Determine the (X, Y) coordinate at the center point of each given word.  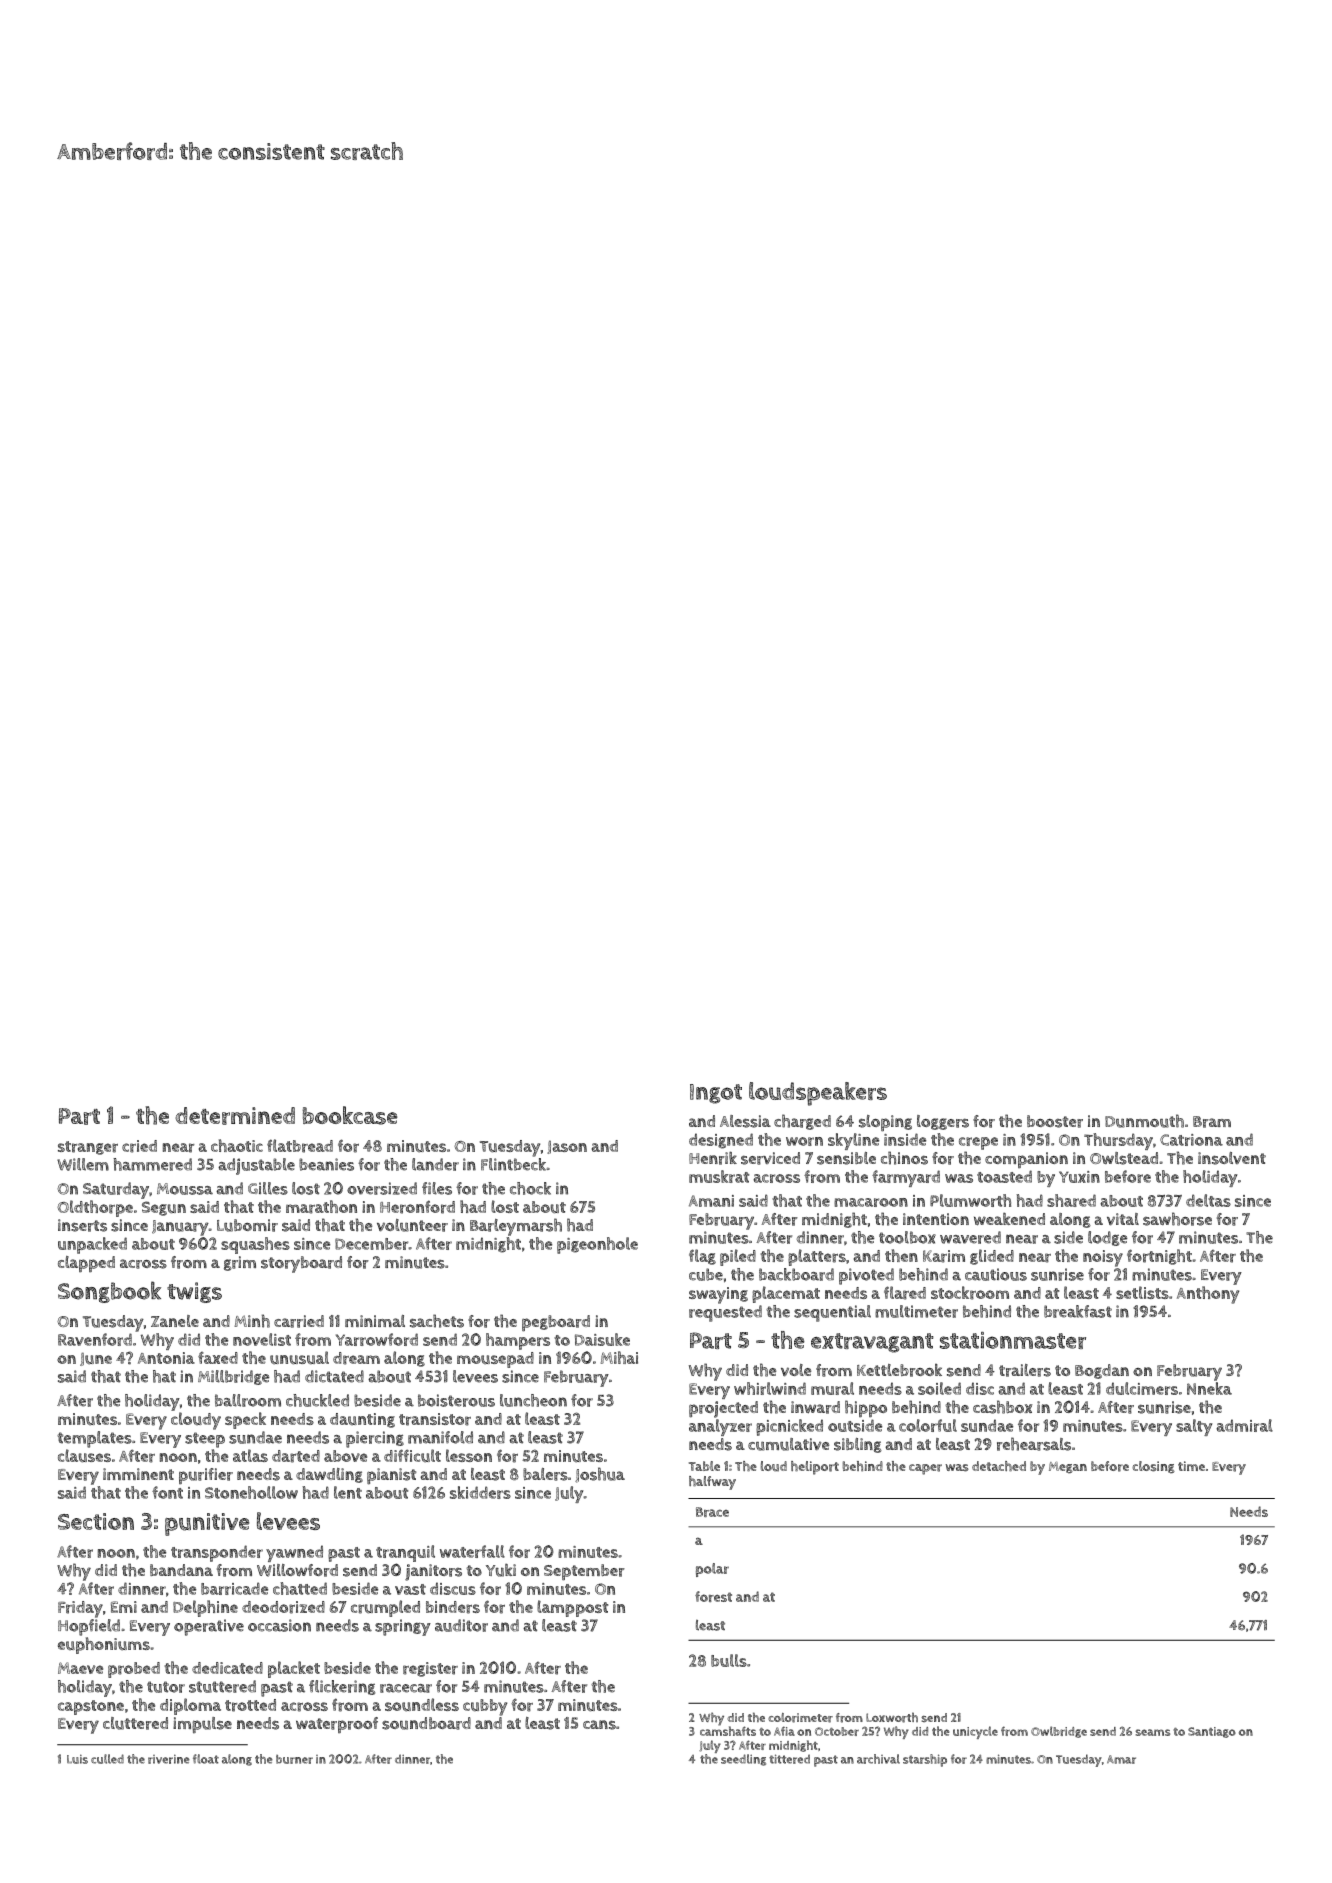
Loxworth (892, 1717)
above (345, 1456)
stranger (88, 1148)
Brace (712, 1512)
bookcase (350, 1115)
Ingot (716, 1094)
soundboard (426, 1723)
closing (1153, 1467)
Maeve (80, 1668)
